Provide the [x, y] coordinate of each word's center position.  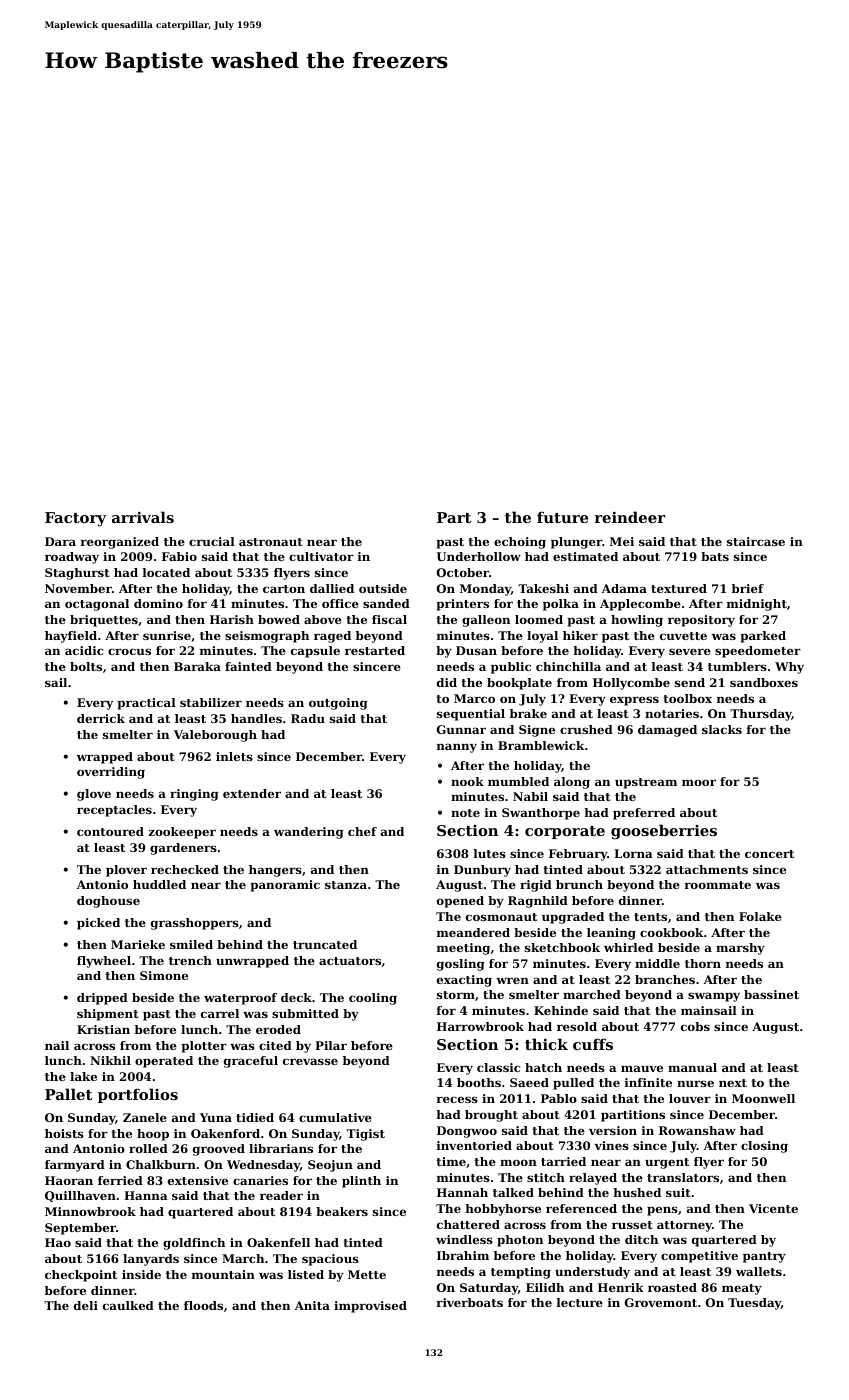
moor [699, 782]
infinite [648, 1082]
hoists [64, 1133]
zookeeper [182, 833]
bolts [86, 666]
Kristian [103, 1029]
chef [362, 831]
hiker [580, 635]
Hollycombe [631, 684]
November [78, 588]
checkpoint [81, 1276]
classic [498, 1067]
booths [479, 1082]
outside [383, 588]
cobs [695, 1026]
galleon [486, 621]
